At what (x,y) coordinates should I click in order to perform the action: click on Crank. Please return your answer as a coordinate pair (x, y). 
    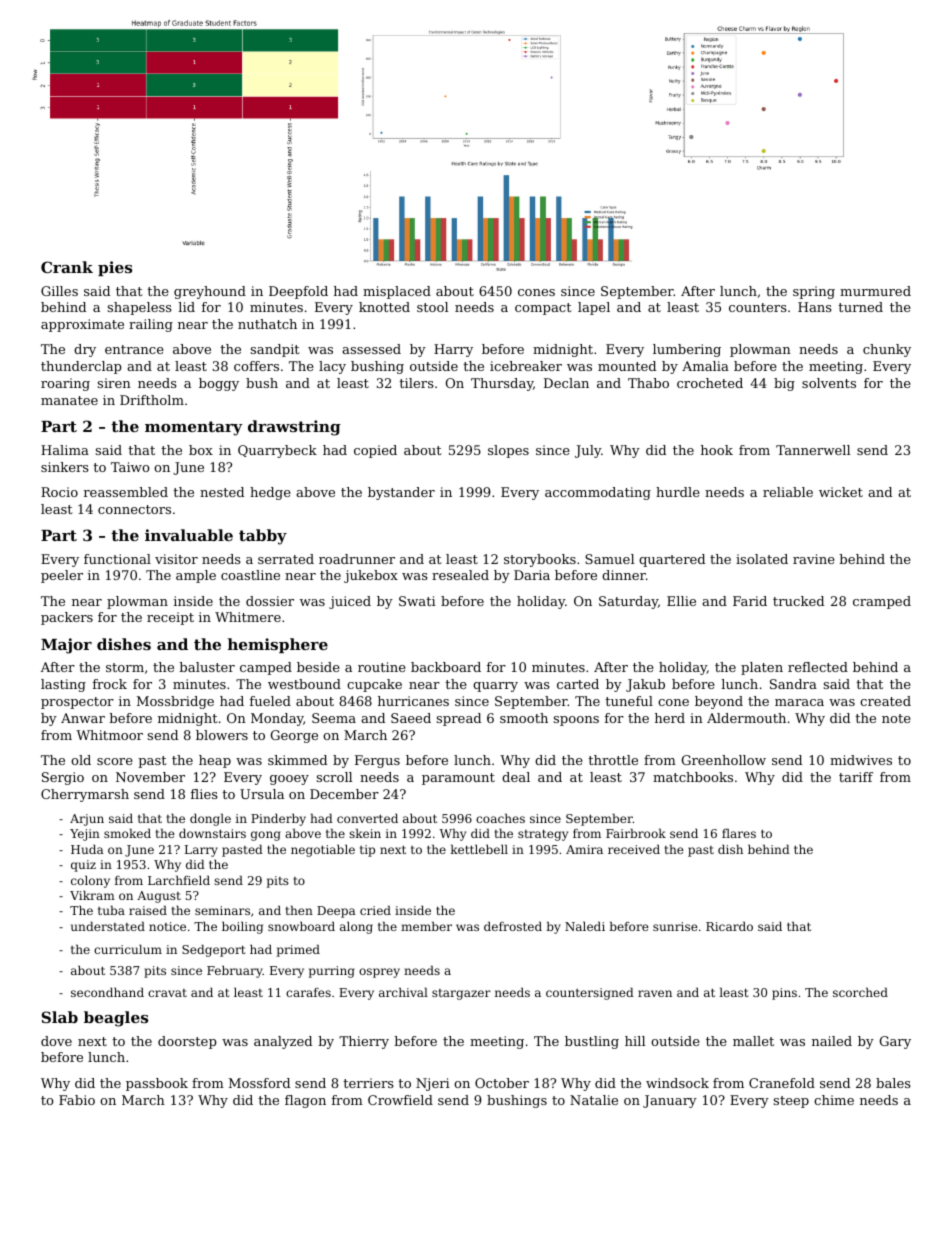
    Looking at the image, I should click on (67, 267).
